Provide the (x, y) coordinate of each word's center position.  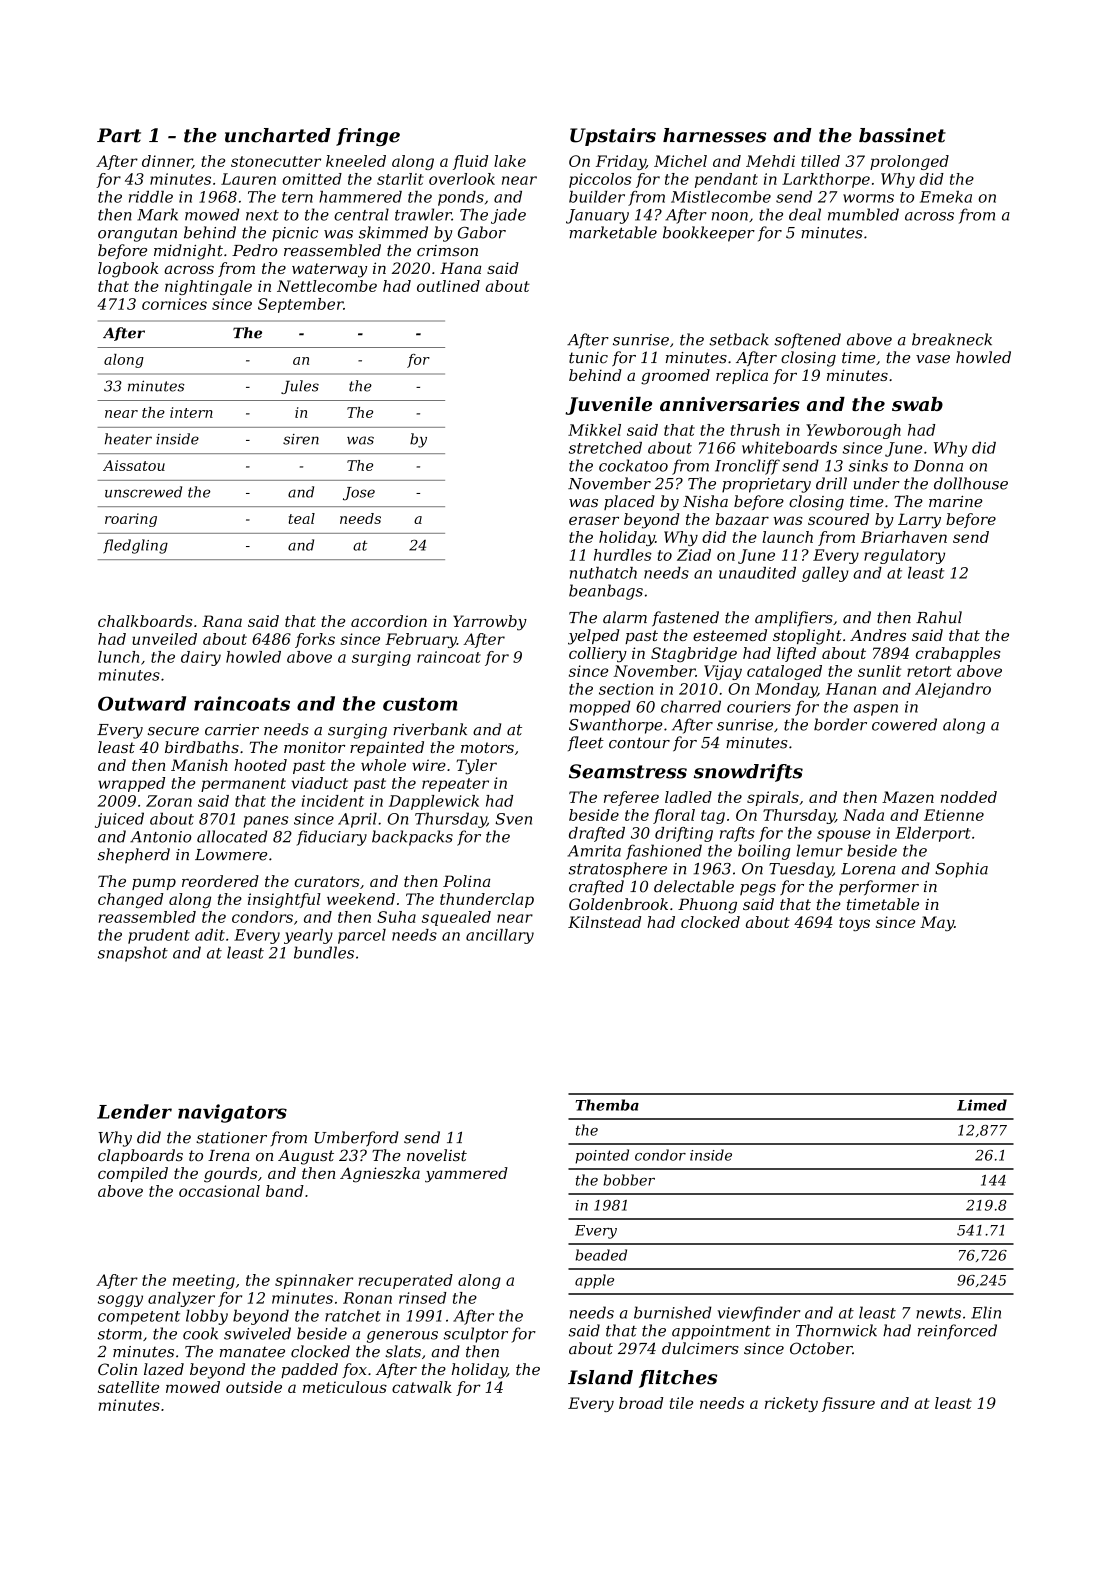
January (597, 216)
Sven (513, 819)
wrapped (131, 784)
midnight (188, 252)
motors (487, 747)
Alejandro (953, 690)
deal (805, 214)
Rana (222, 621)
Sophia (961, 870)
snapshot (133, 954)
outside (254, 1387)
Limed (982, 1105)
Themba (607, 1105)
